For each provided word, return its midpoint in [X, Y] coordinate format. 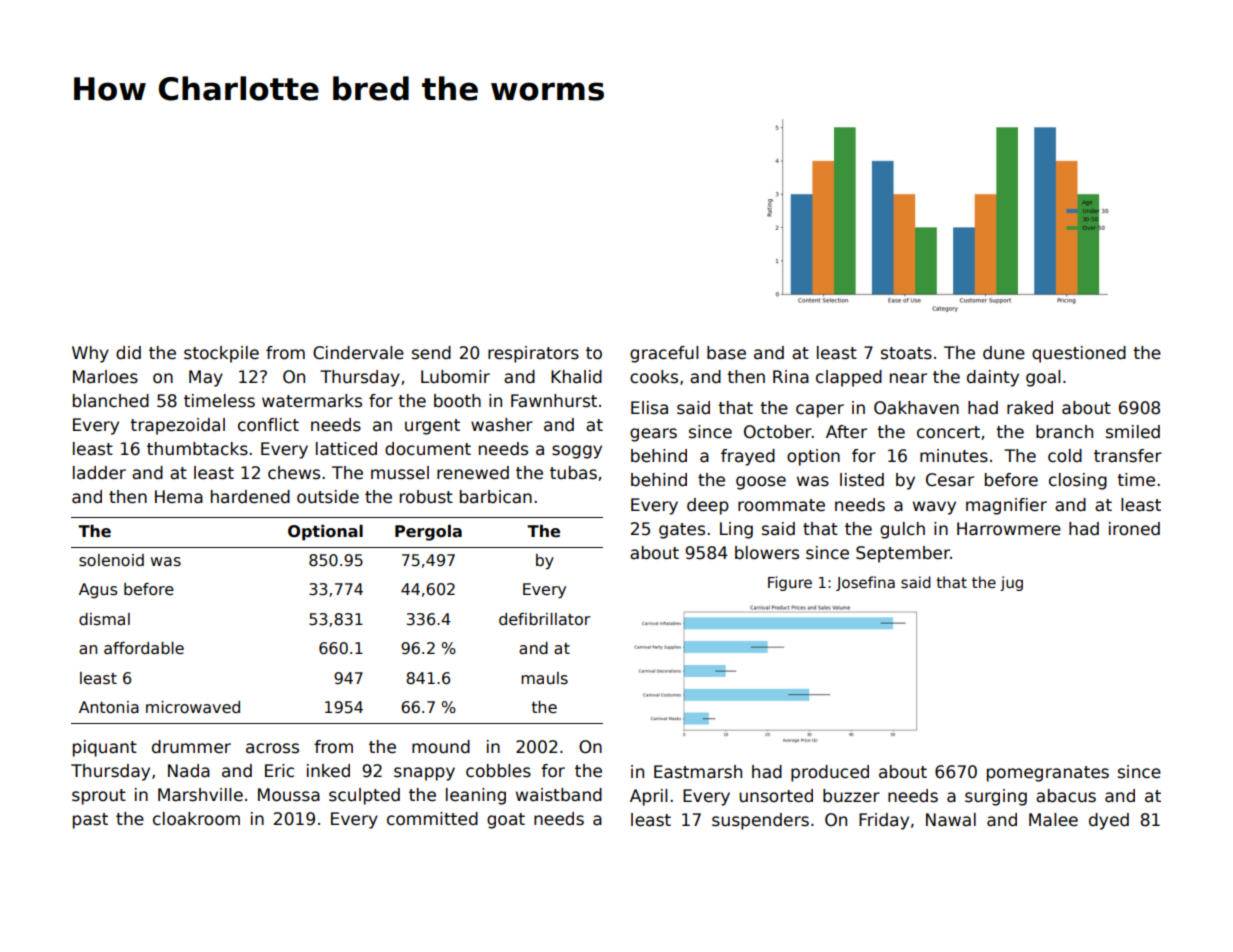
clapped [849, 378]
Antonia [109, 707]
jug [1011, 583]
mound [441, 747]
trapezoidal [177, 426]
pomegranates [1048, 774]
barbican [496, 497]
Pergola [428, 533]
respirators [533, 354]
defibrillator [545, 619]
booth [457, 401]
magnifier [1006, 506]
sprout [99, 797]
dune [1004, 353]
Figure [790, 583]
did [128, 353]
